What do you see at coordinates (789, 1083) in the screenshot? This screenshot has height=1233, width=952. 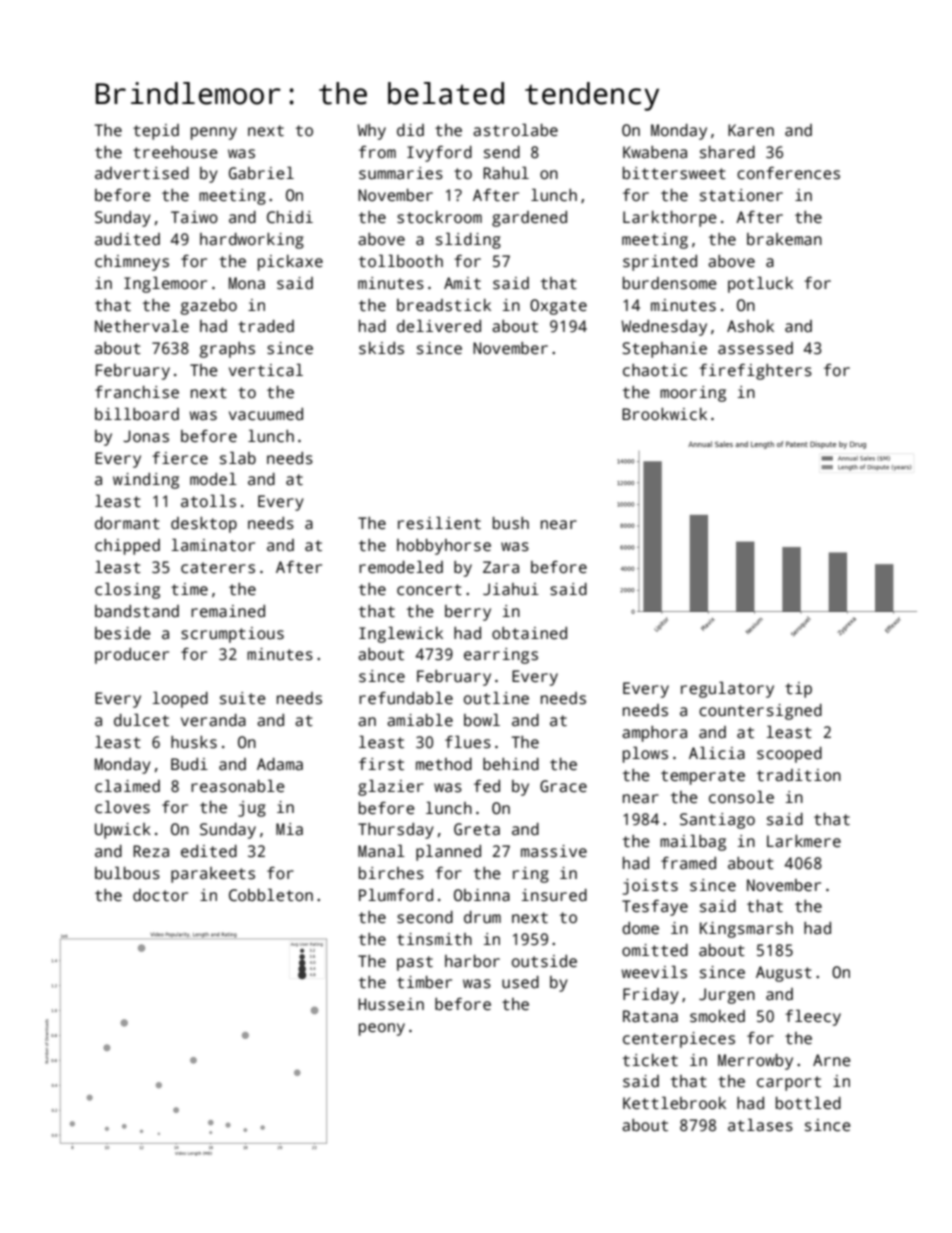 I see `carport` at bounding box center [789, 1083].
